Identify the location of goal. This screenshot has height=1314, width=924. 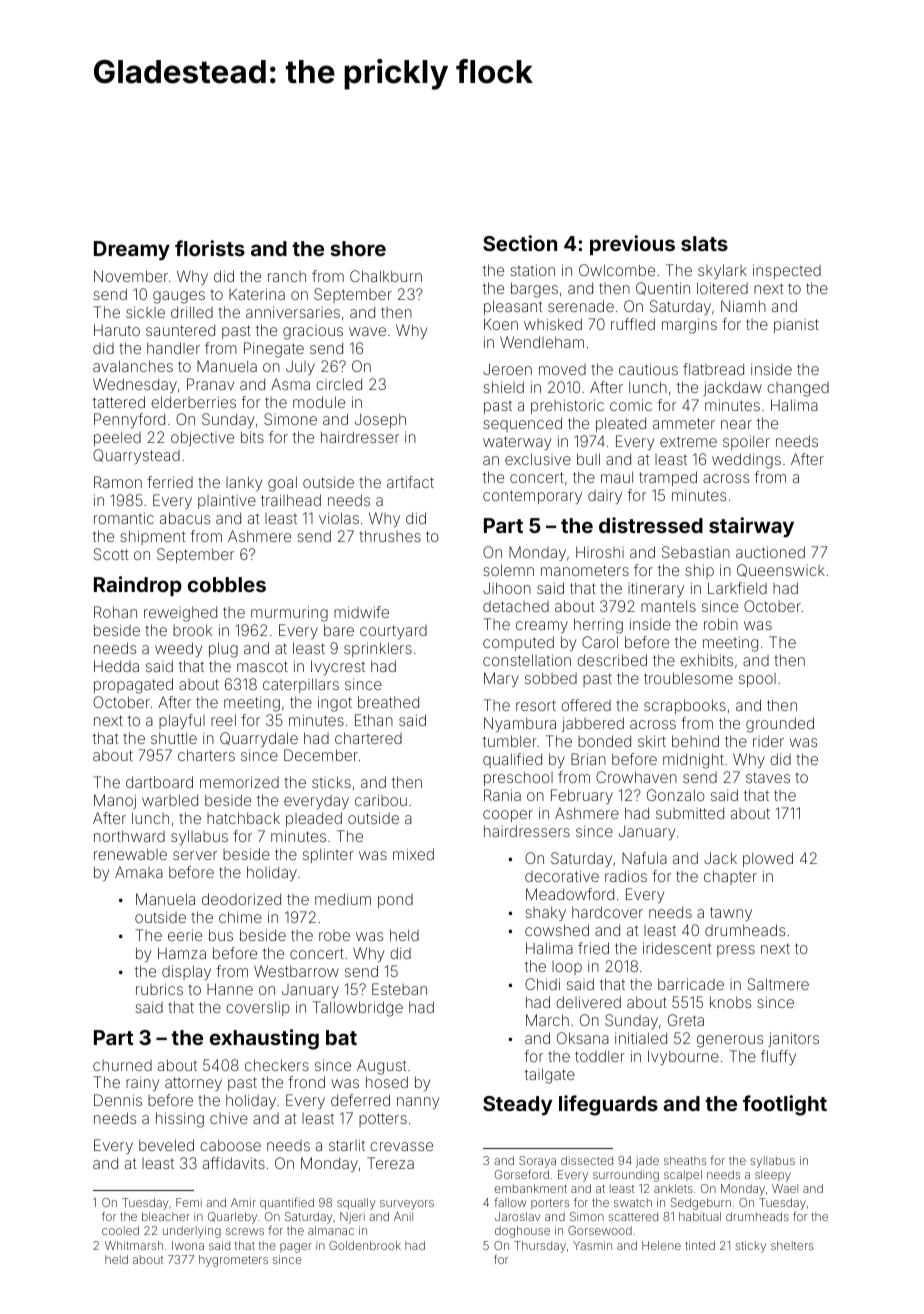
(282, 484).
